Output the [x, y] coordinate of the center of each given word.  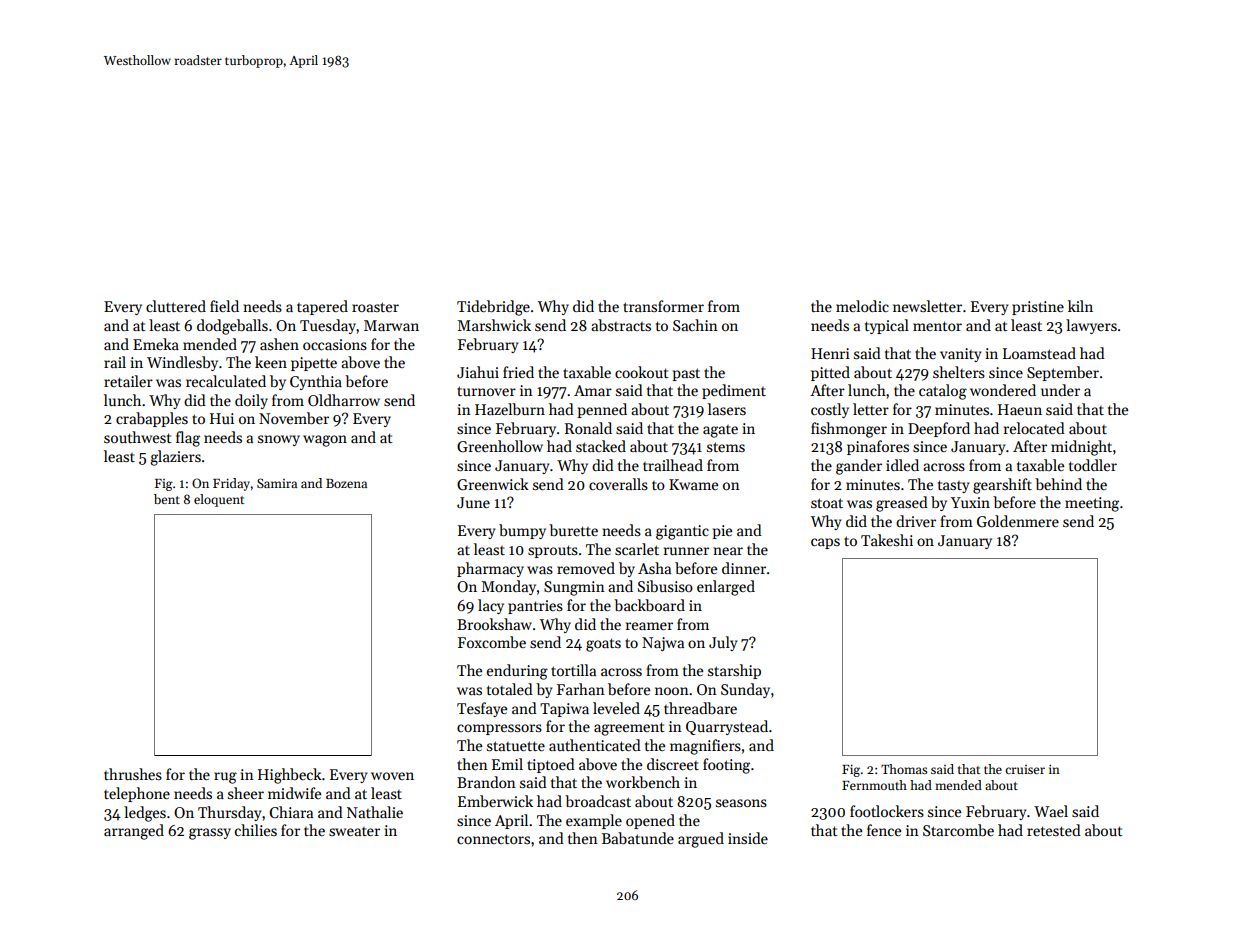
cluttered [176, 306]
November [294, 418]
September [1063, 373]
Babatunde [638, 838]
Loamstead [1039, 353]
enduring [517, 672]
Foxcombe [492, 642]
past [686, 374]
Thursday [229, 813]
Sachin [695, 325]
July [723, 643]
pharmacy [490, 569]
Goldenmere [1018, 521]
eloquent [219, 500]
